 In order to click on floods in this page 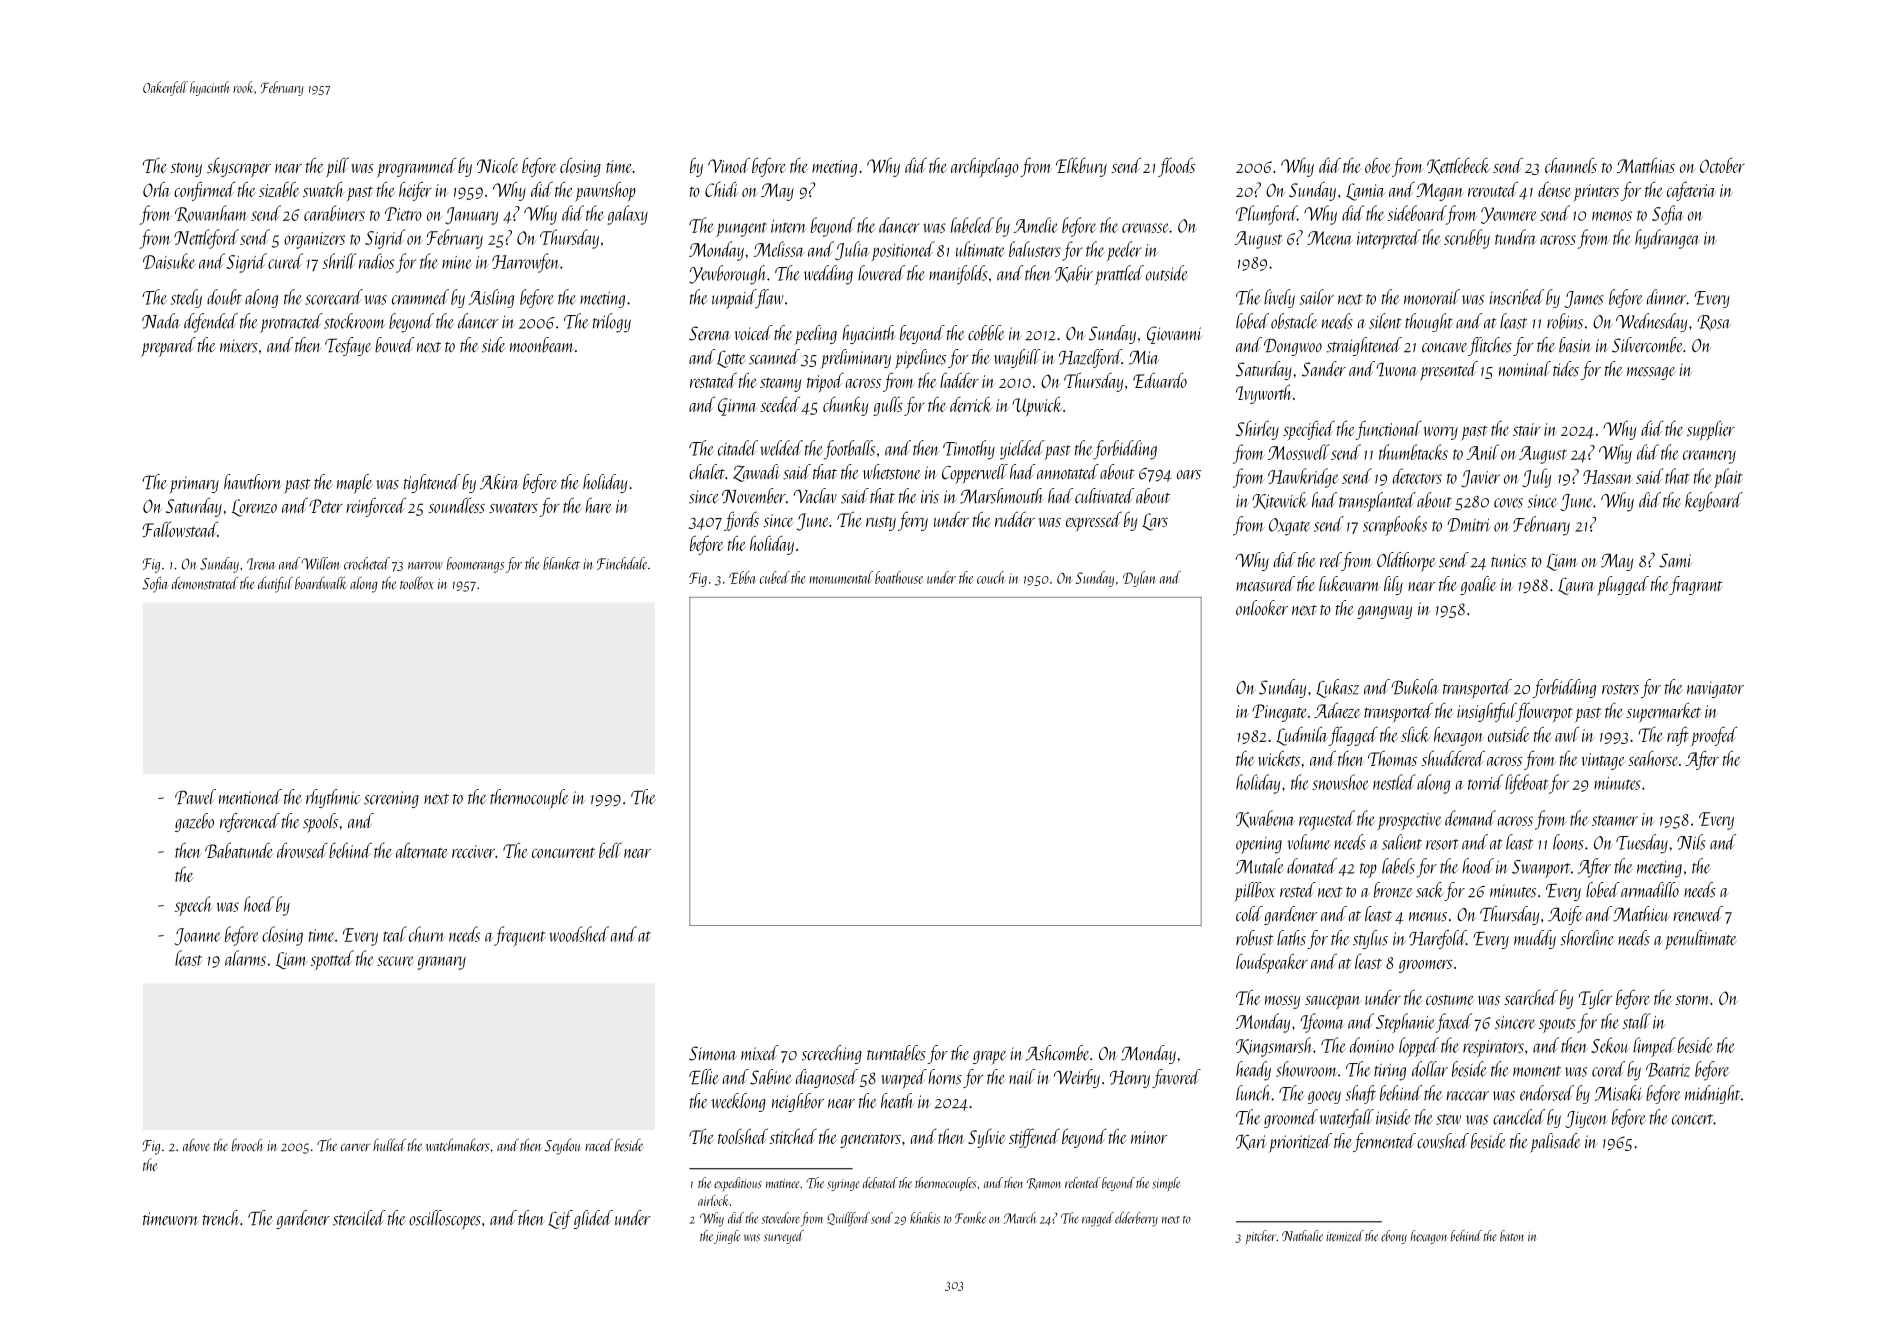, I will do `click(1176, 167)`.
